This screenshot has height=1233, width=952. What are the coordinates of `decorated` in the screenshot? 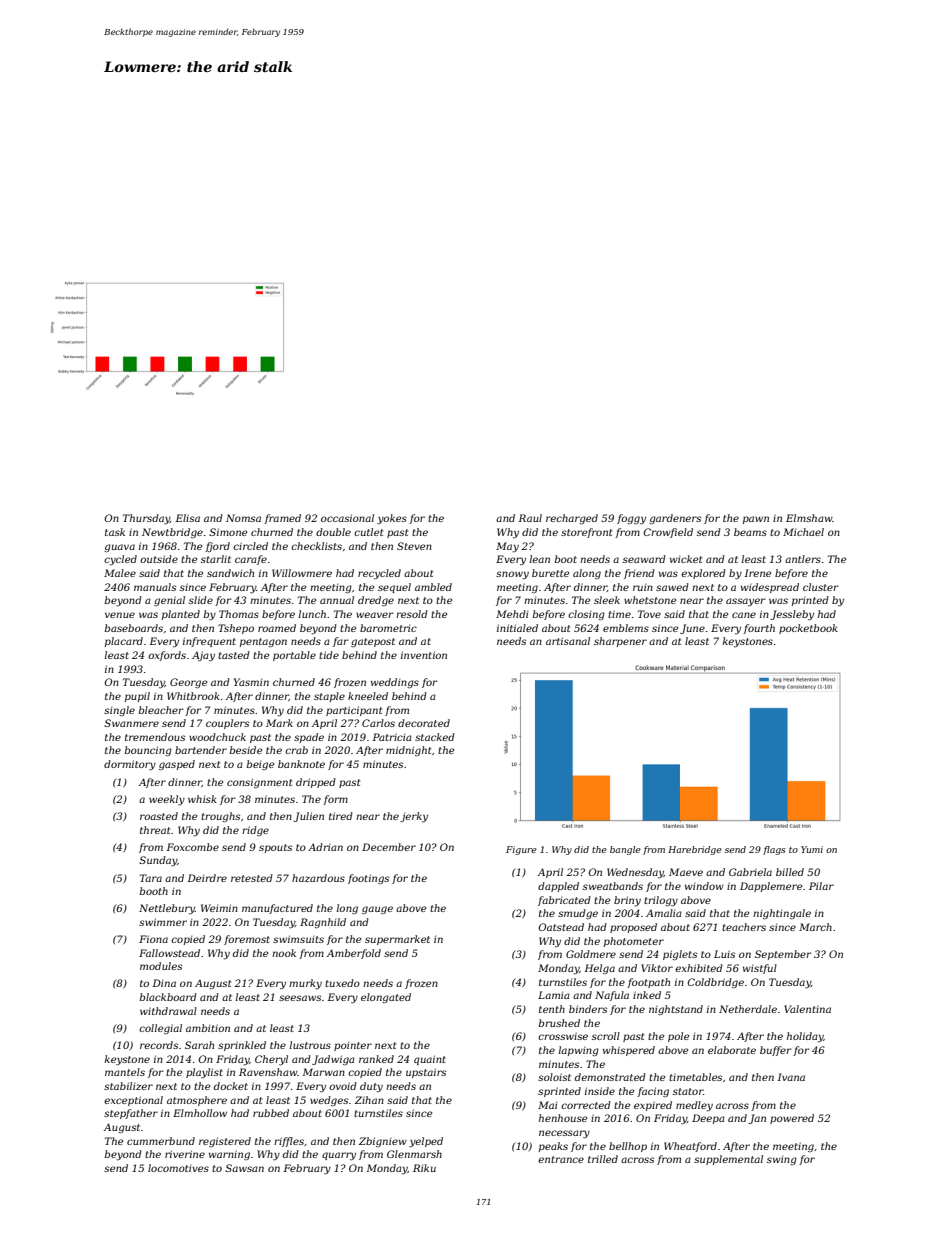 It's located at (424, 723).
